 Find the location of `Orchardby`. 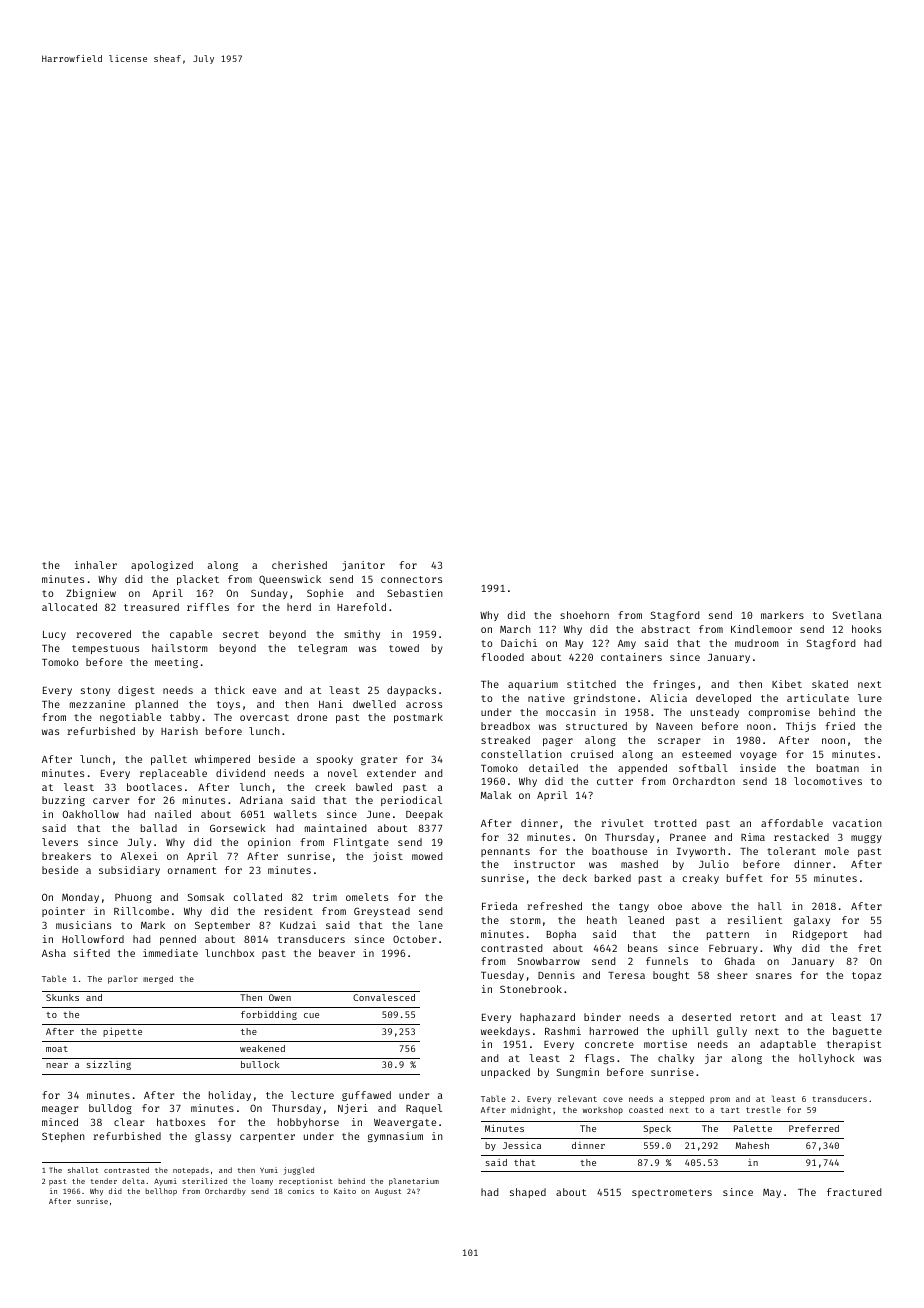

Orchardby is located at coordinates (225, 1192).
